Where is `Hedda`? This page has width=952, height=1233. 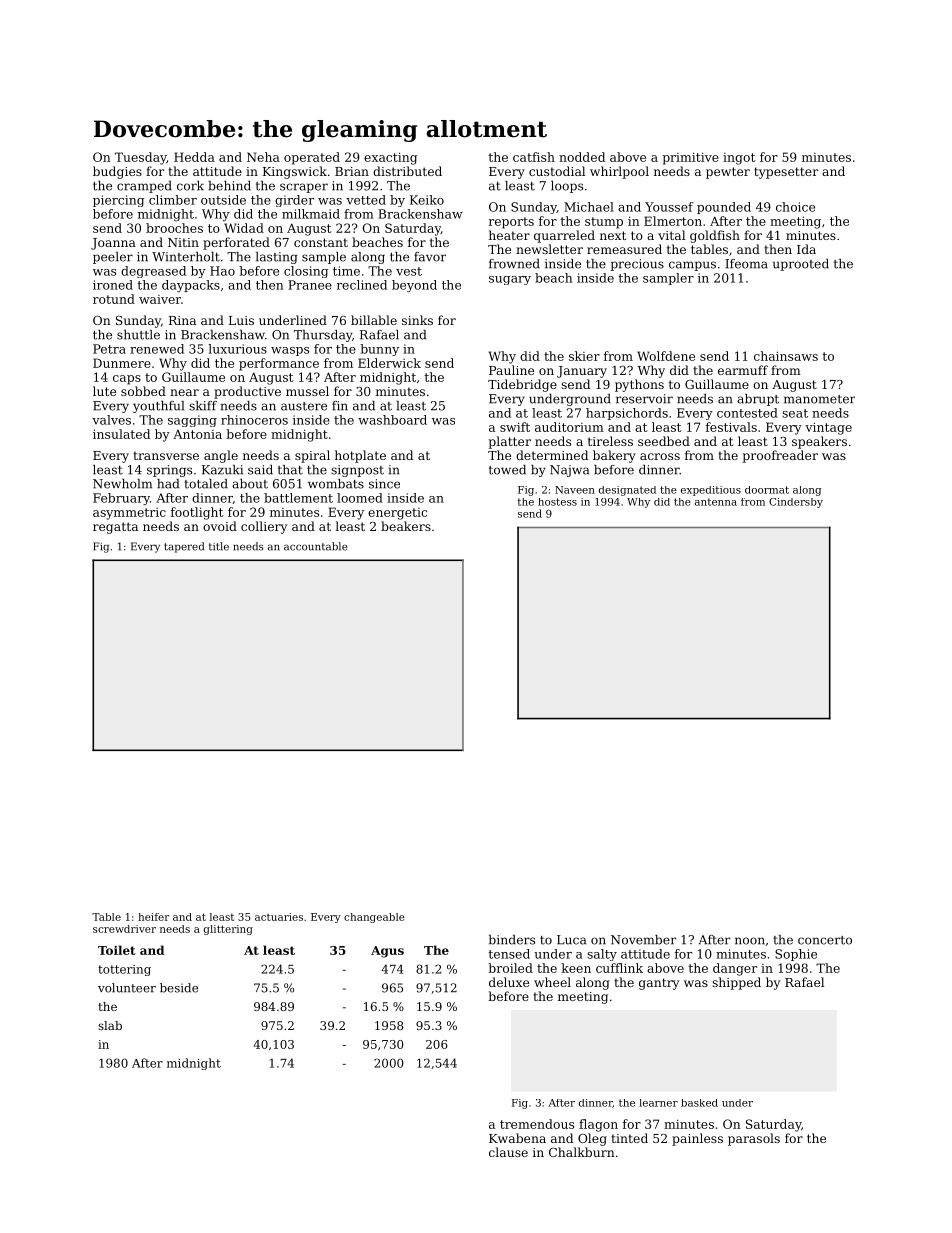 Hedda is located at coordinates (194, 157).
